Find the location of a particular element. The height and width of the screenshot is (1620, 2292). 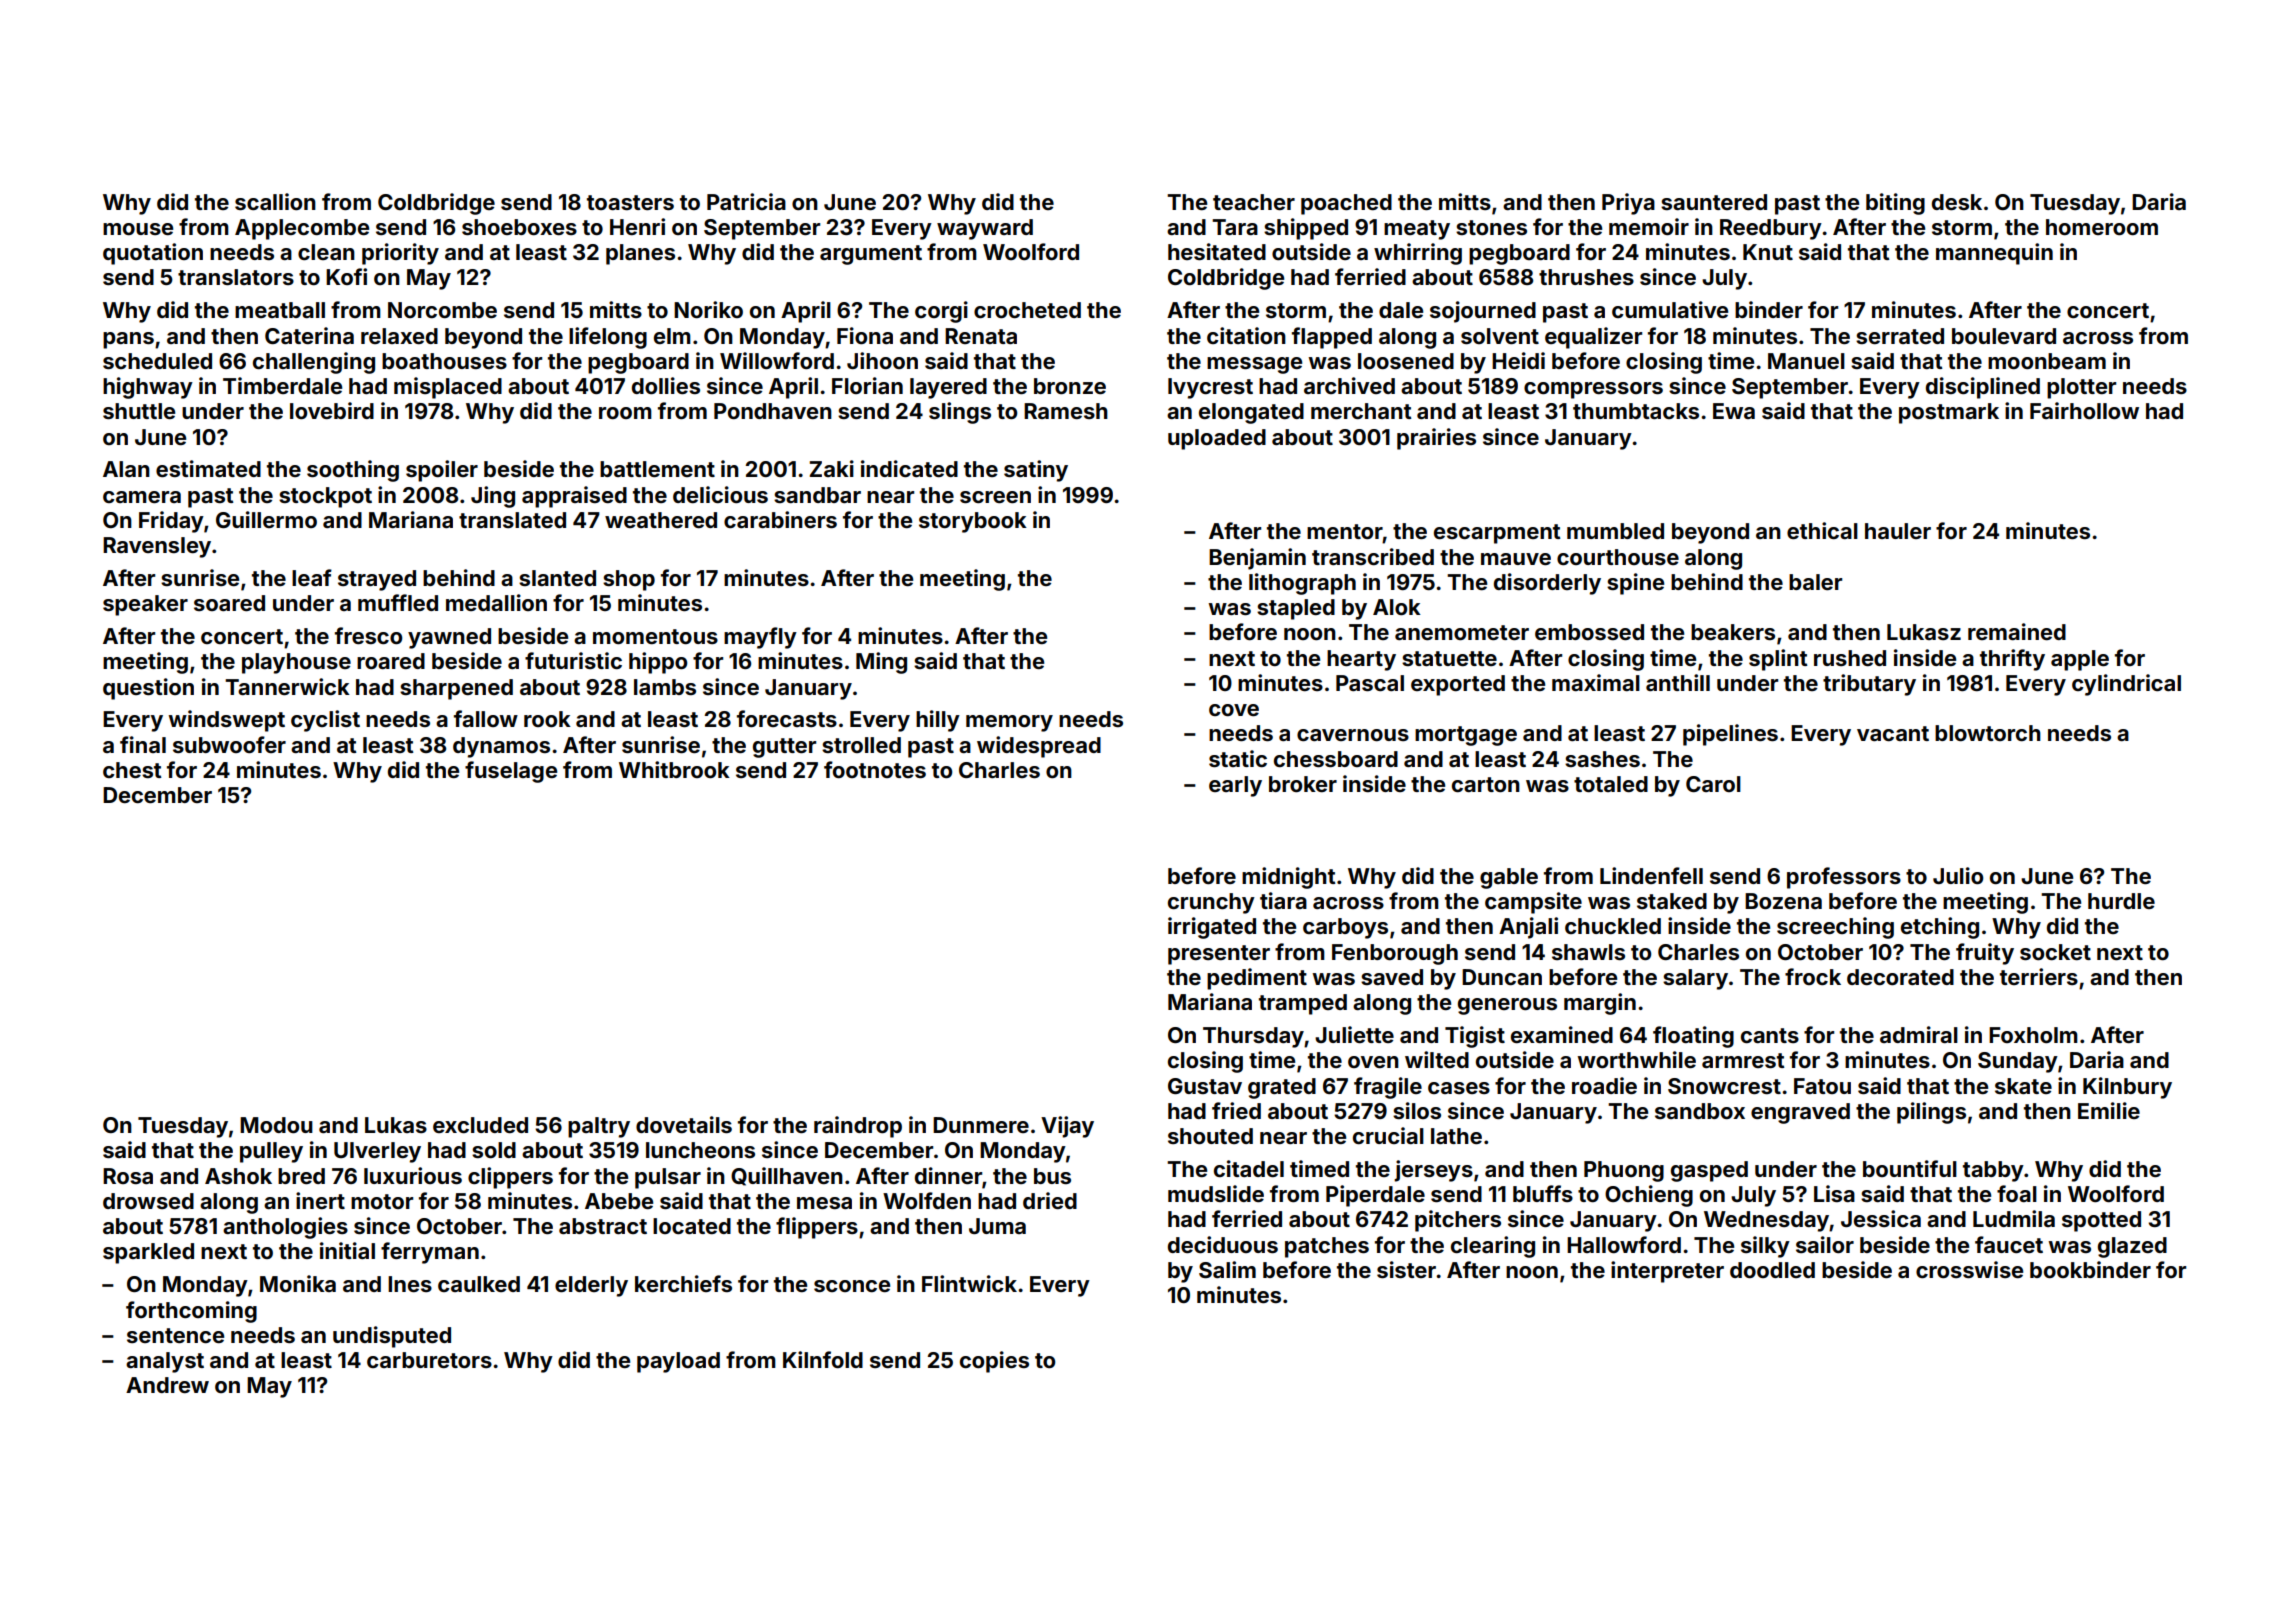

desk is located at coordinates (1957, 202).
